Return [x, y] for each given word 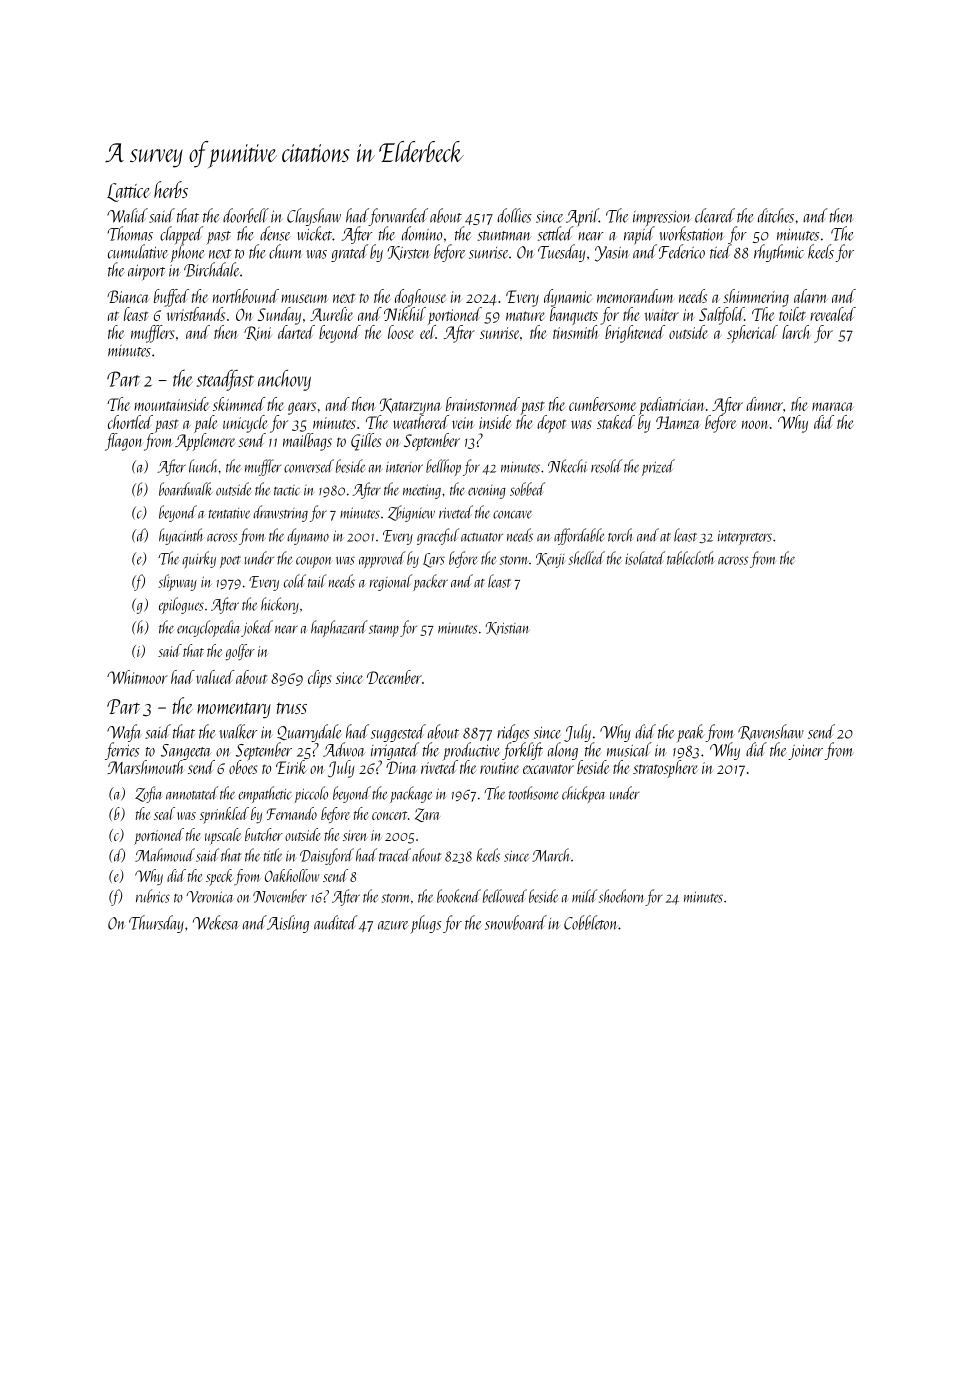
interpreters [745, 538]
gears [302, 408]
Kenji [550, 560]
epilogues [181, 605]
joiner [805, 752]
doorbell [246, 215]
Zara [427, 815]
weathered [421, 422]
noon [755, 424]
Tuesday [561, 253]
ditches [776, 215]
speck [220, 877]
